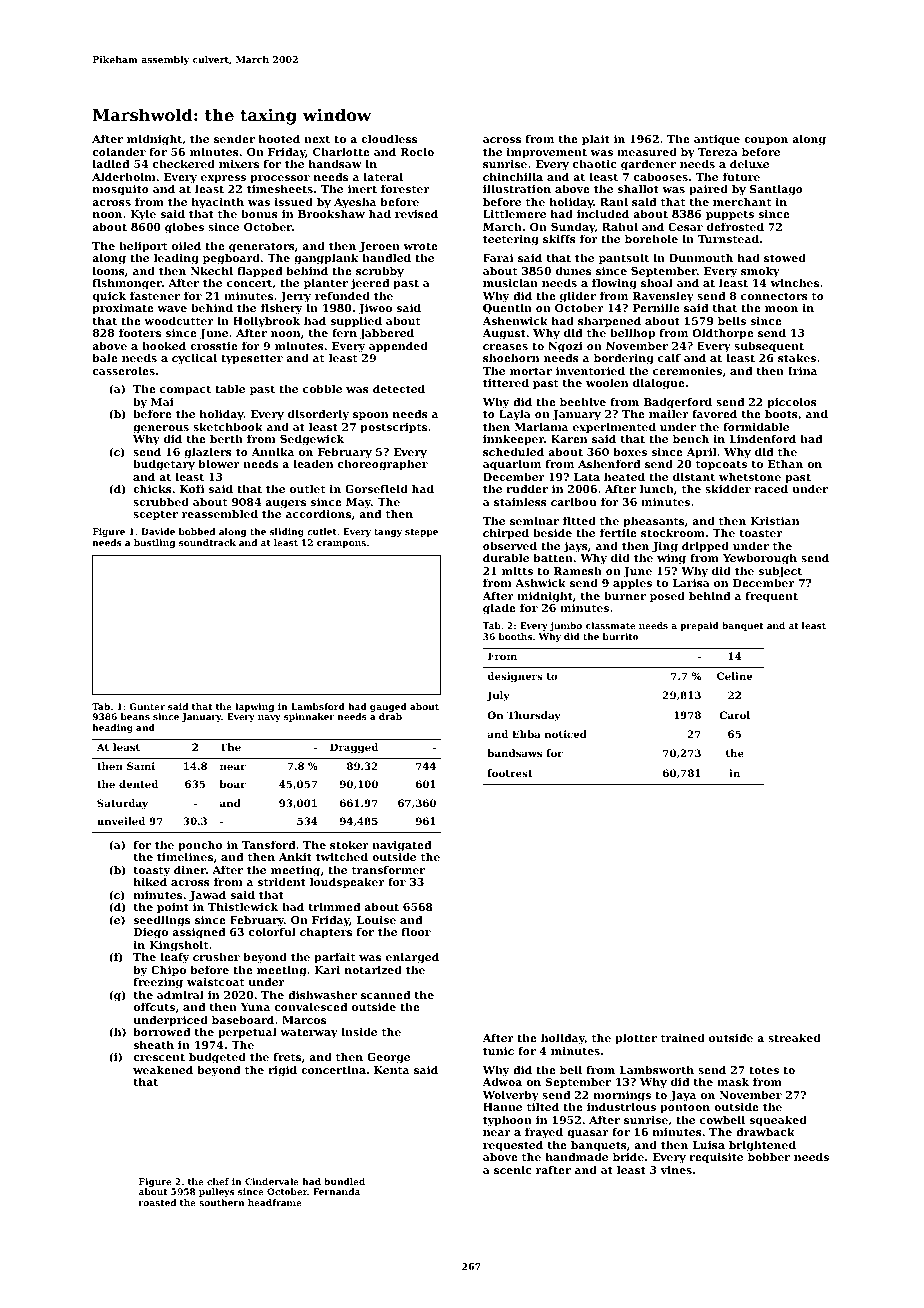  I want to click on Dunmouth, so click(701, 257).
